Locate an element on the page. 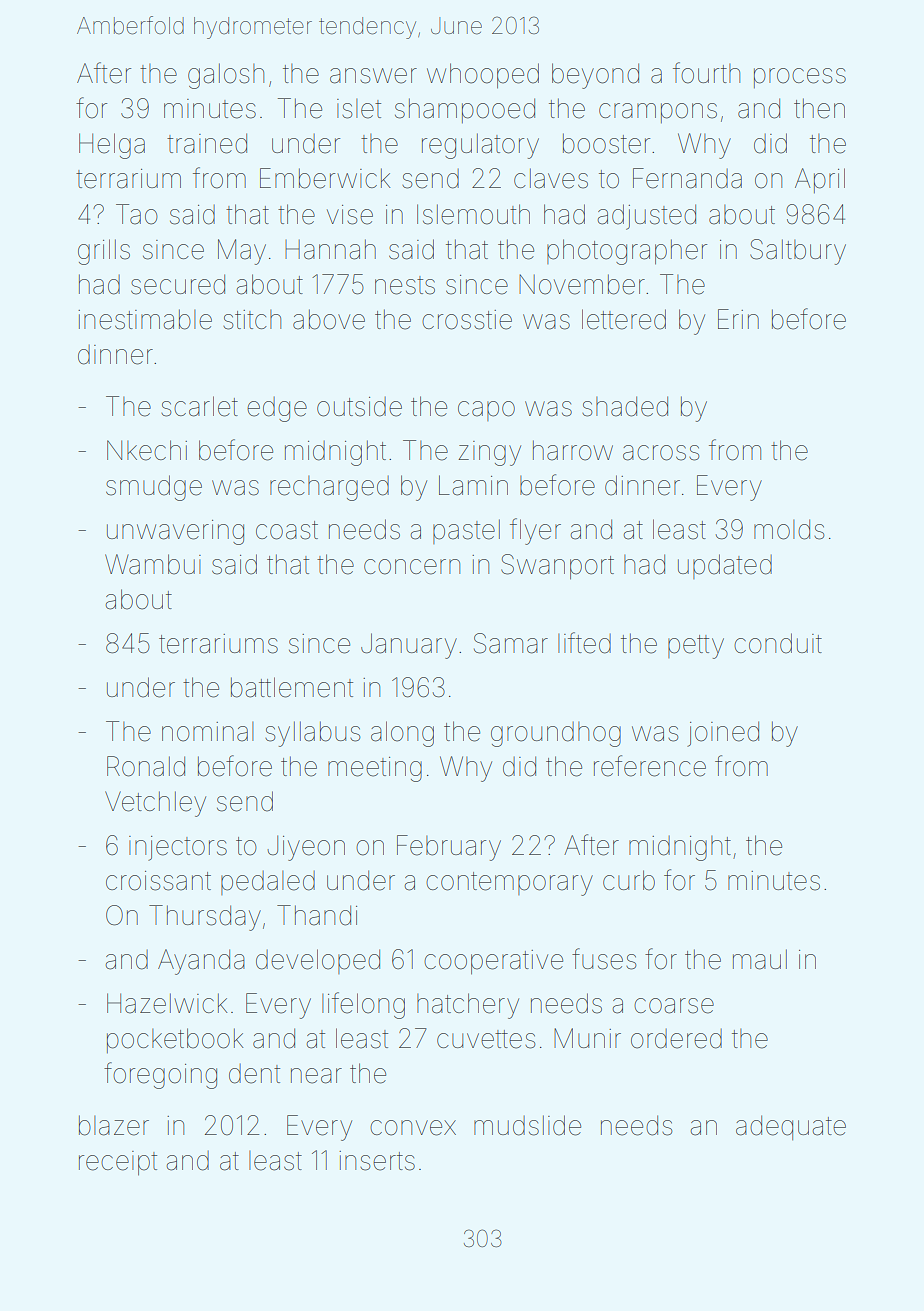 This image has width=924, height=1311. concern is located at coordinates (412, 567).
